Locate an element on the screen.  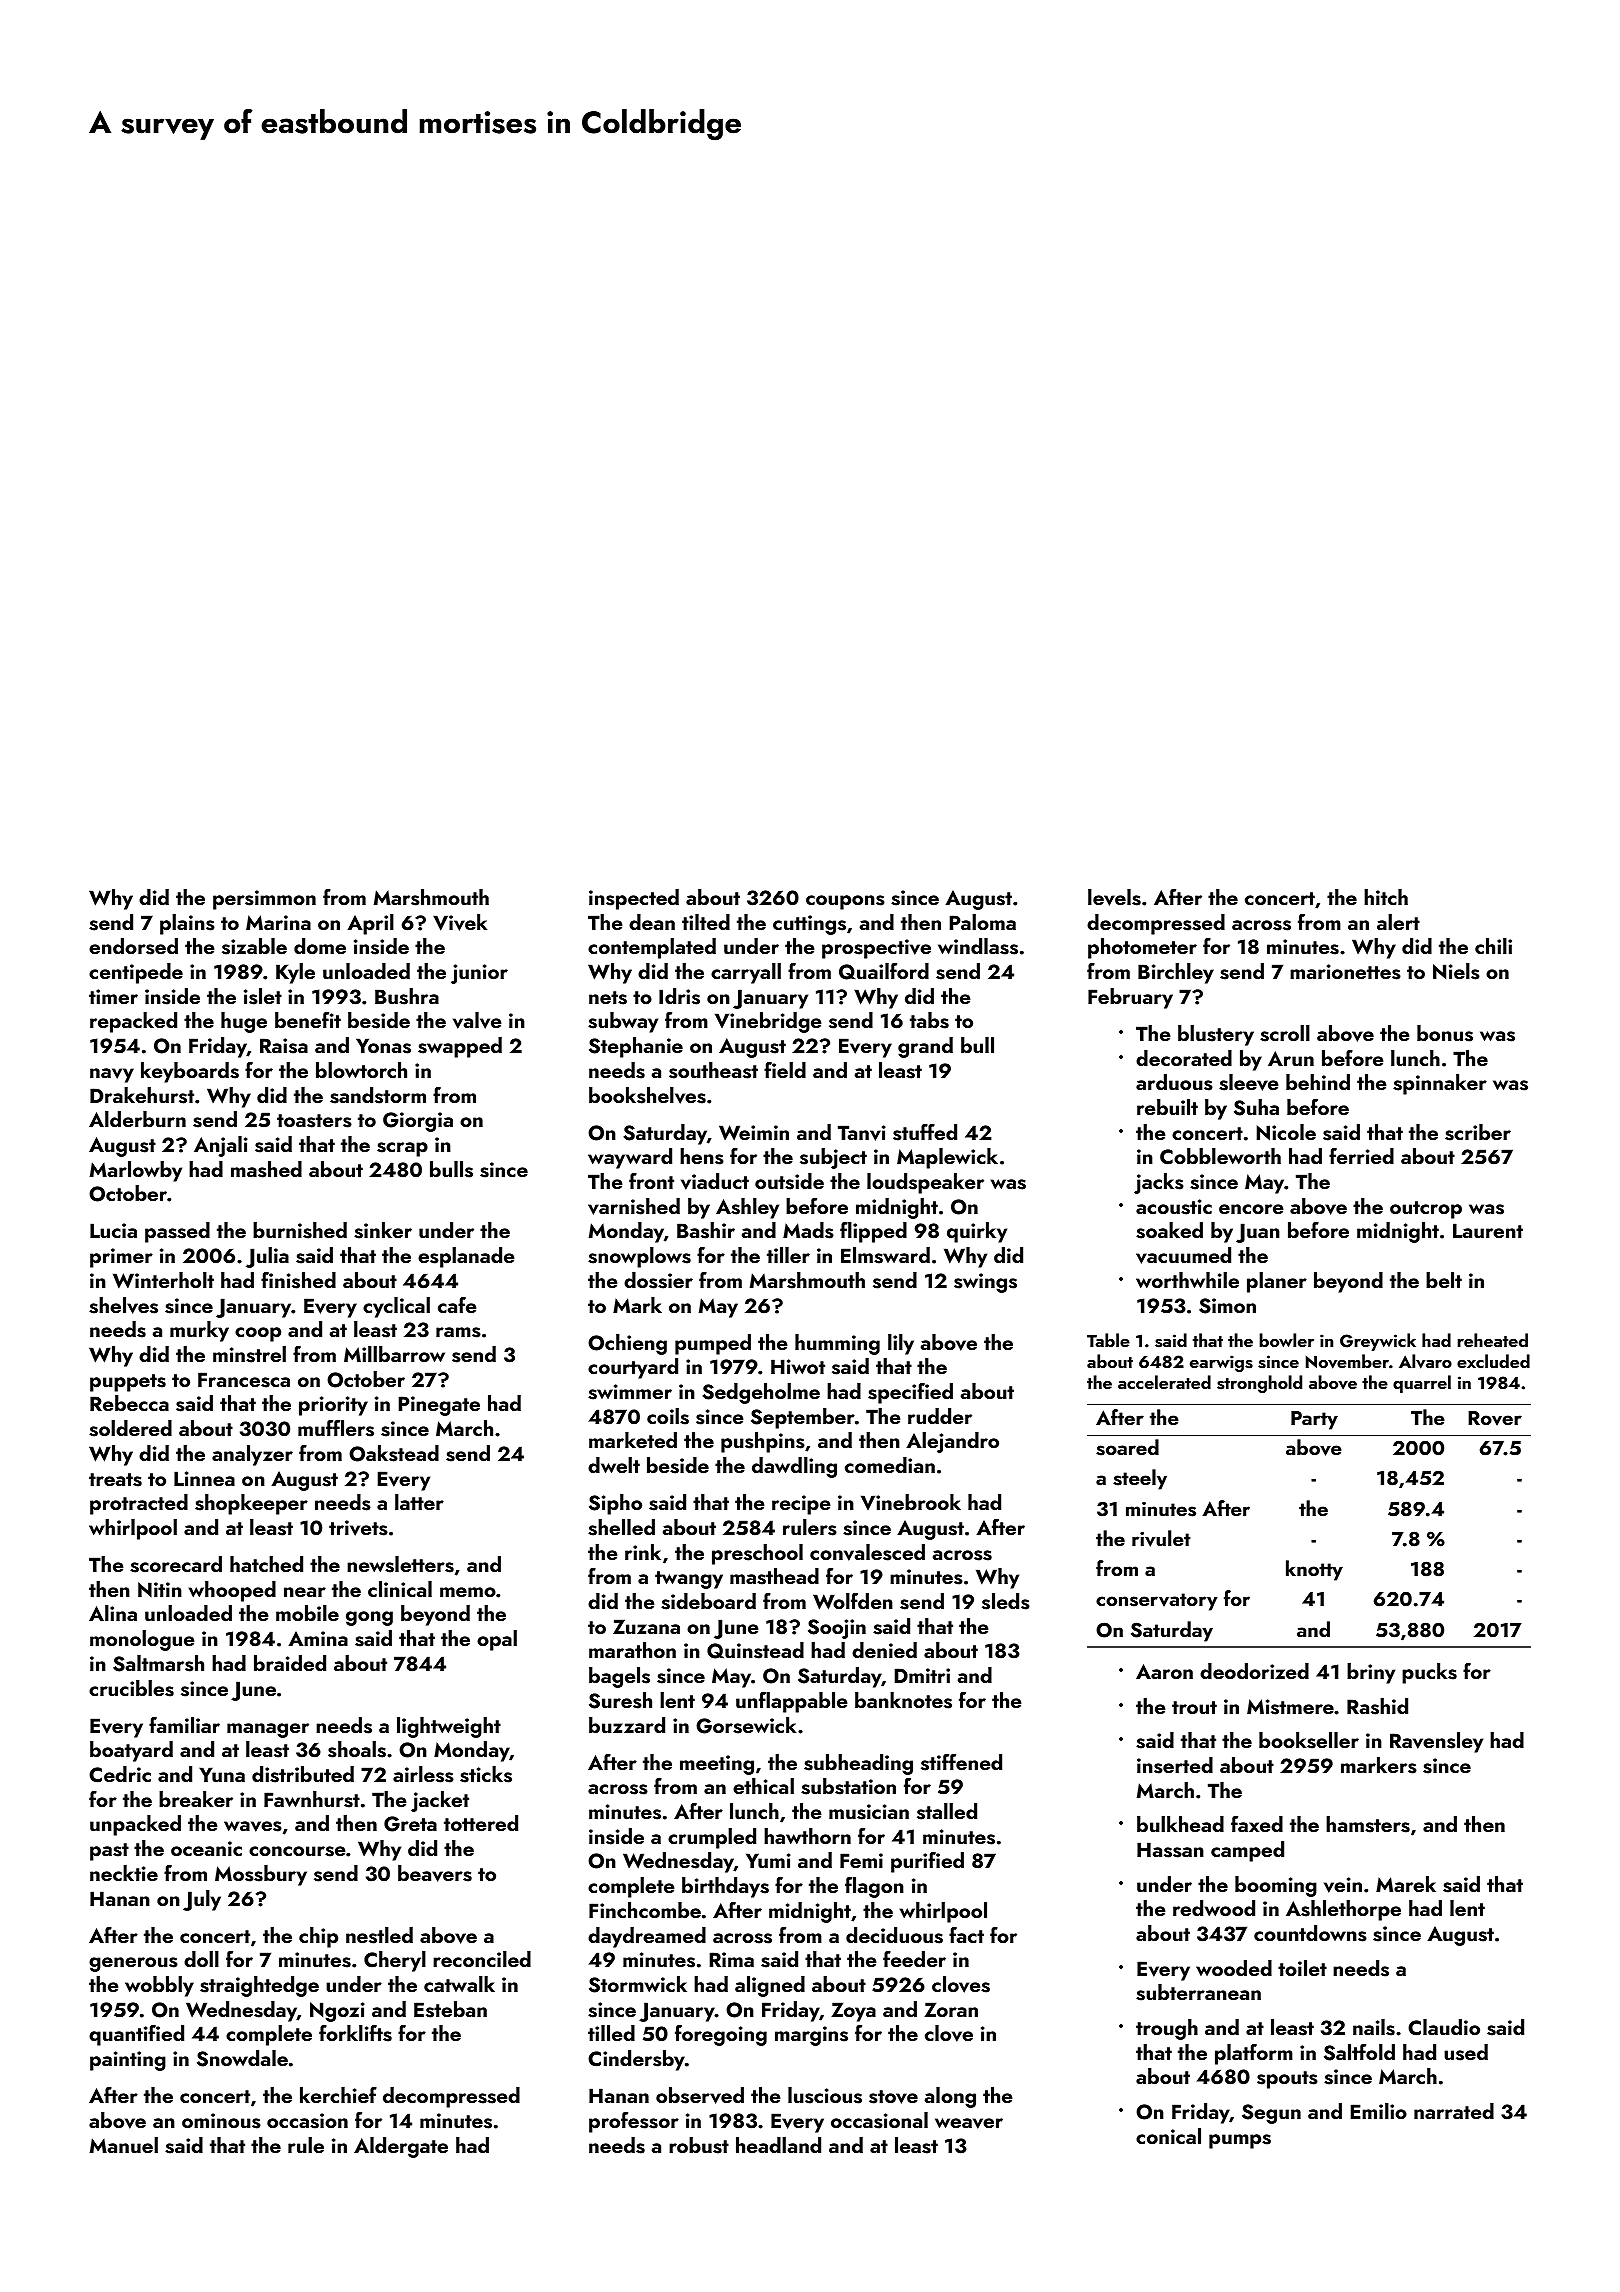
inspected is located at coordinates (634, 899).
